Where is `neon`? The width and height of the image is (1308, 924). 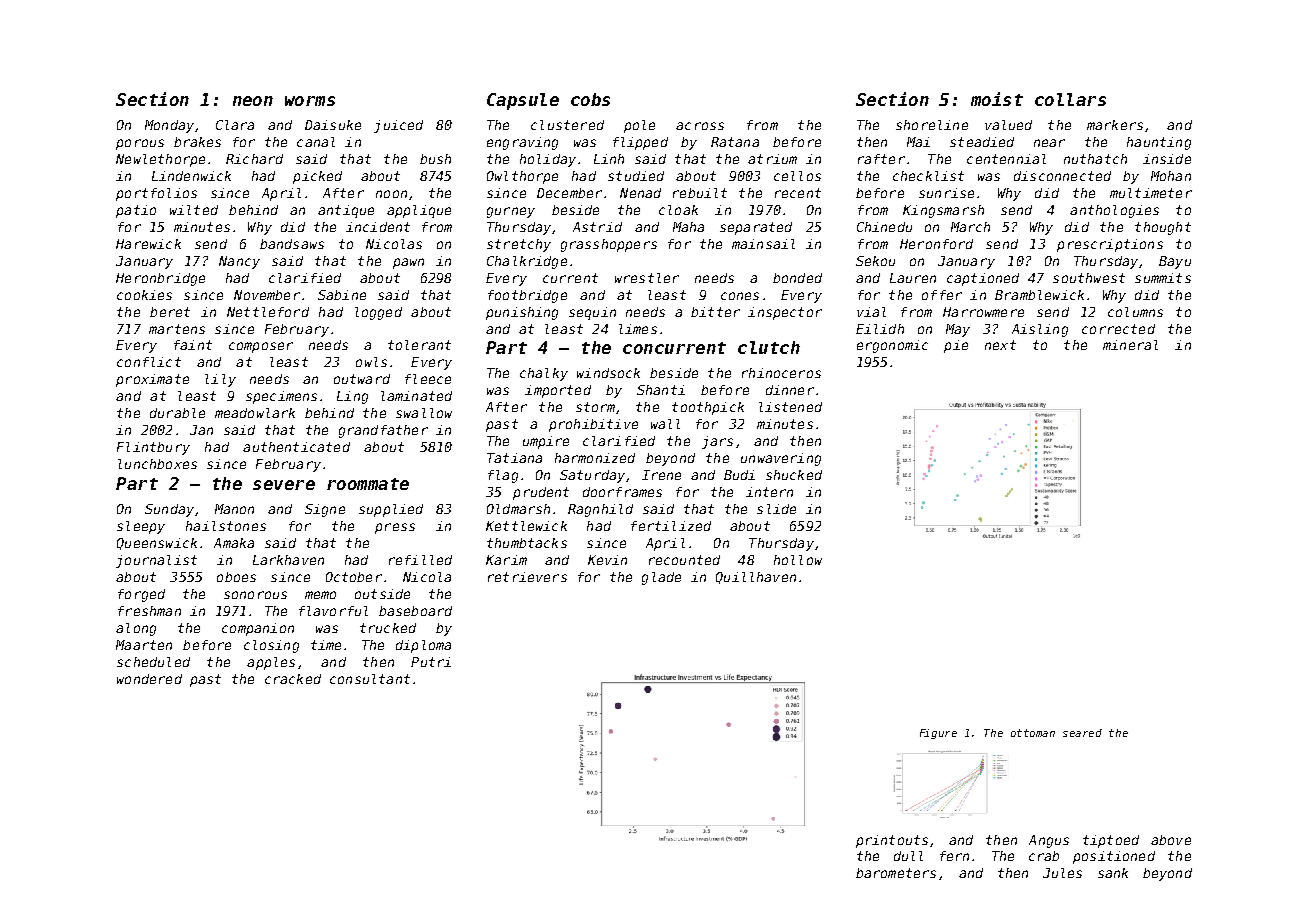 neon is located at coordinates (253, 101).
